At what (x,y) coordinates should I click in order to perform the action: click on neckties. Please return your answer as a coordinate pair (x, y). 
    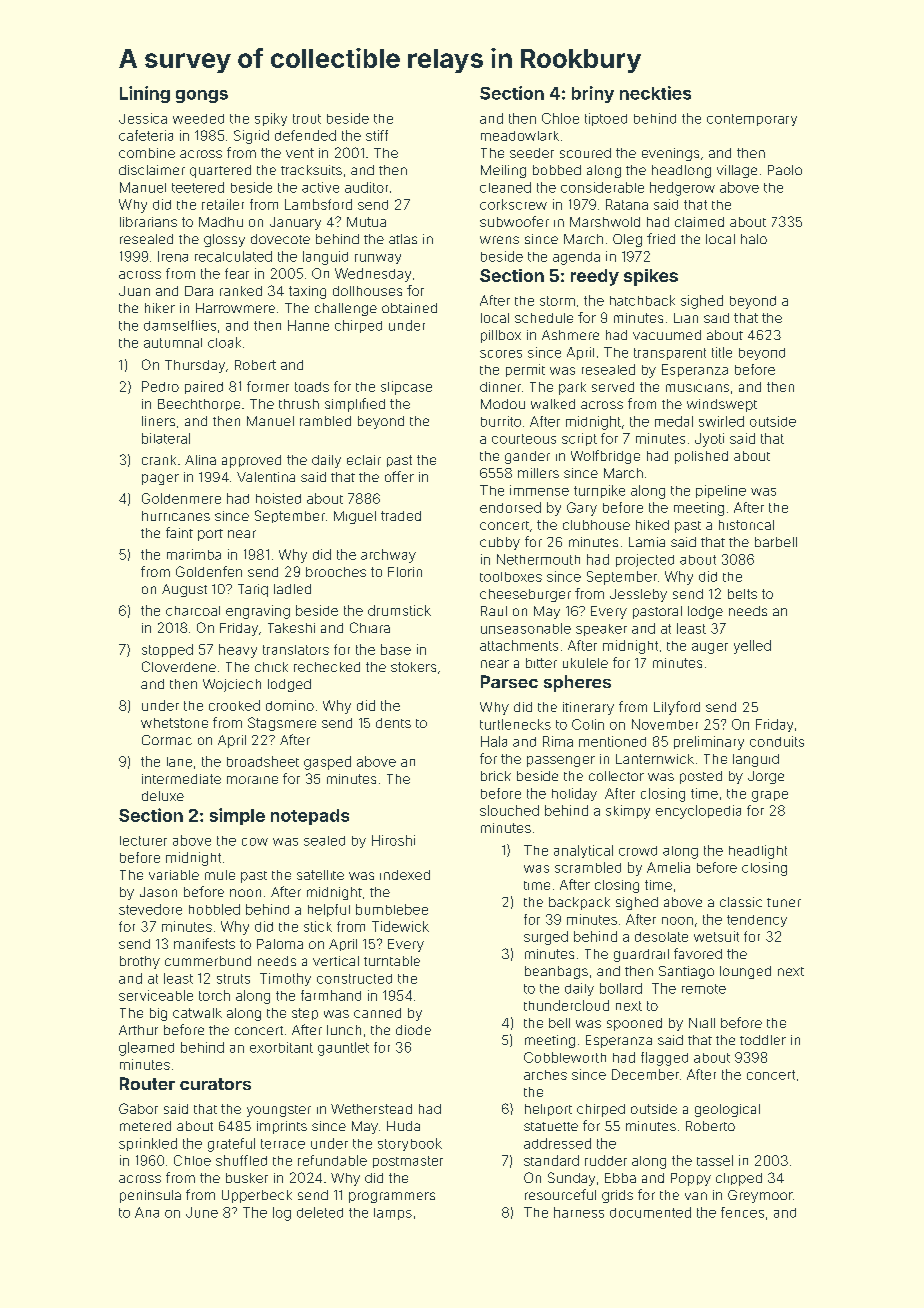
    Looking at the image, I should click on (655, 93).
